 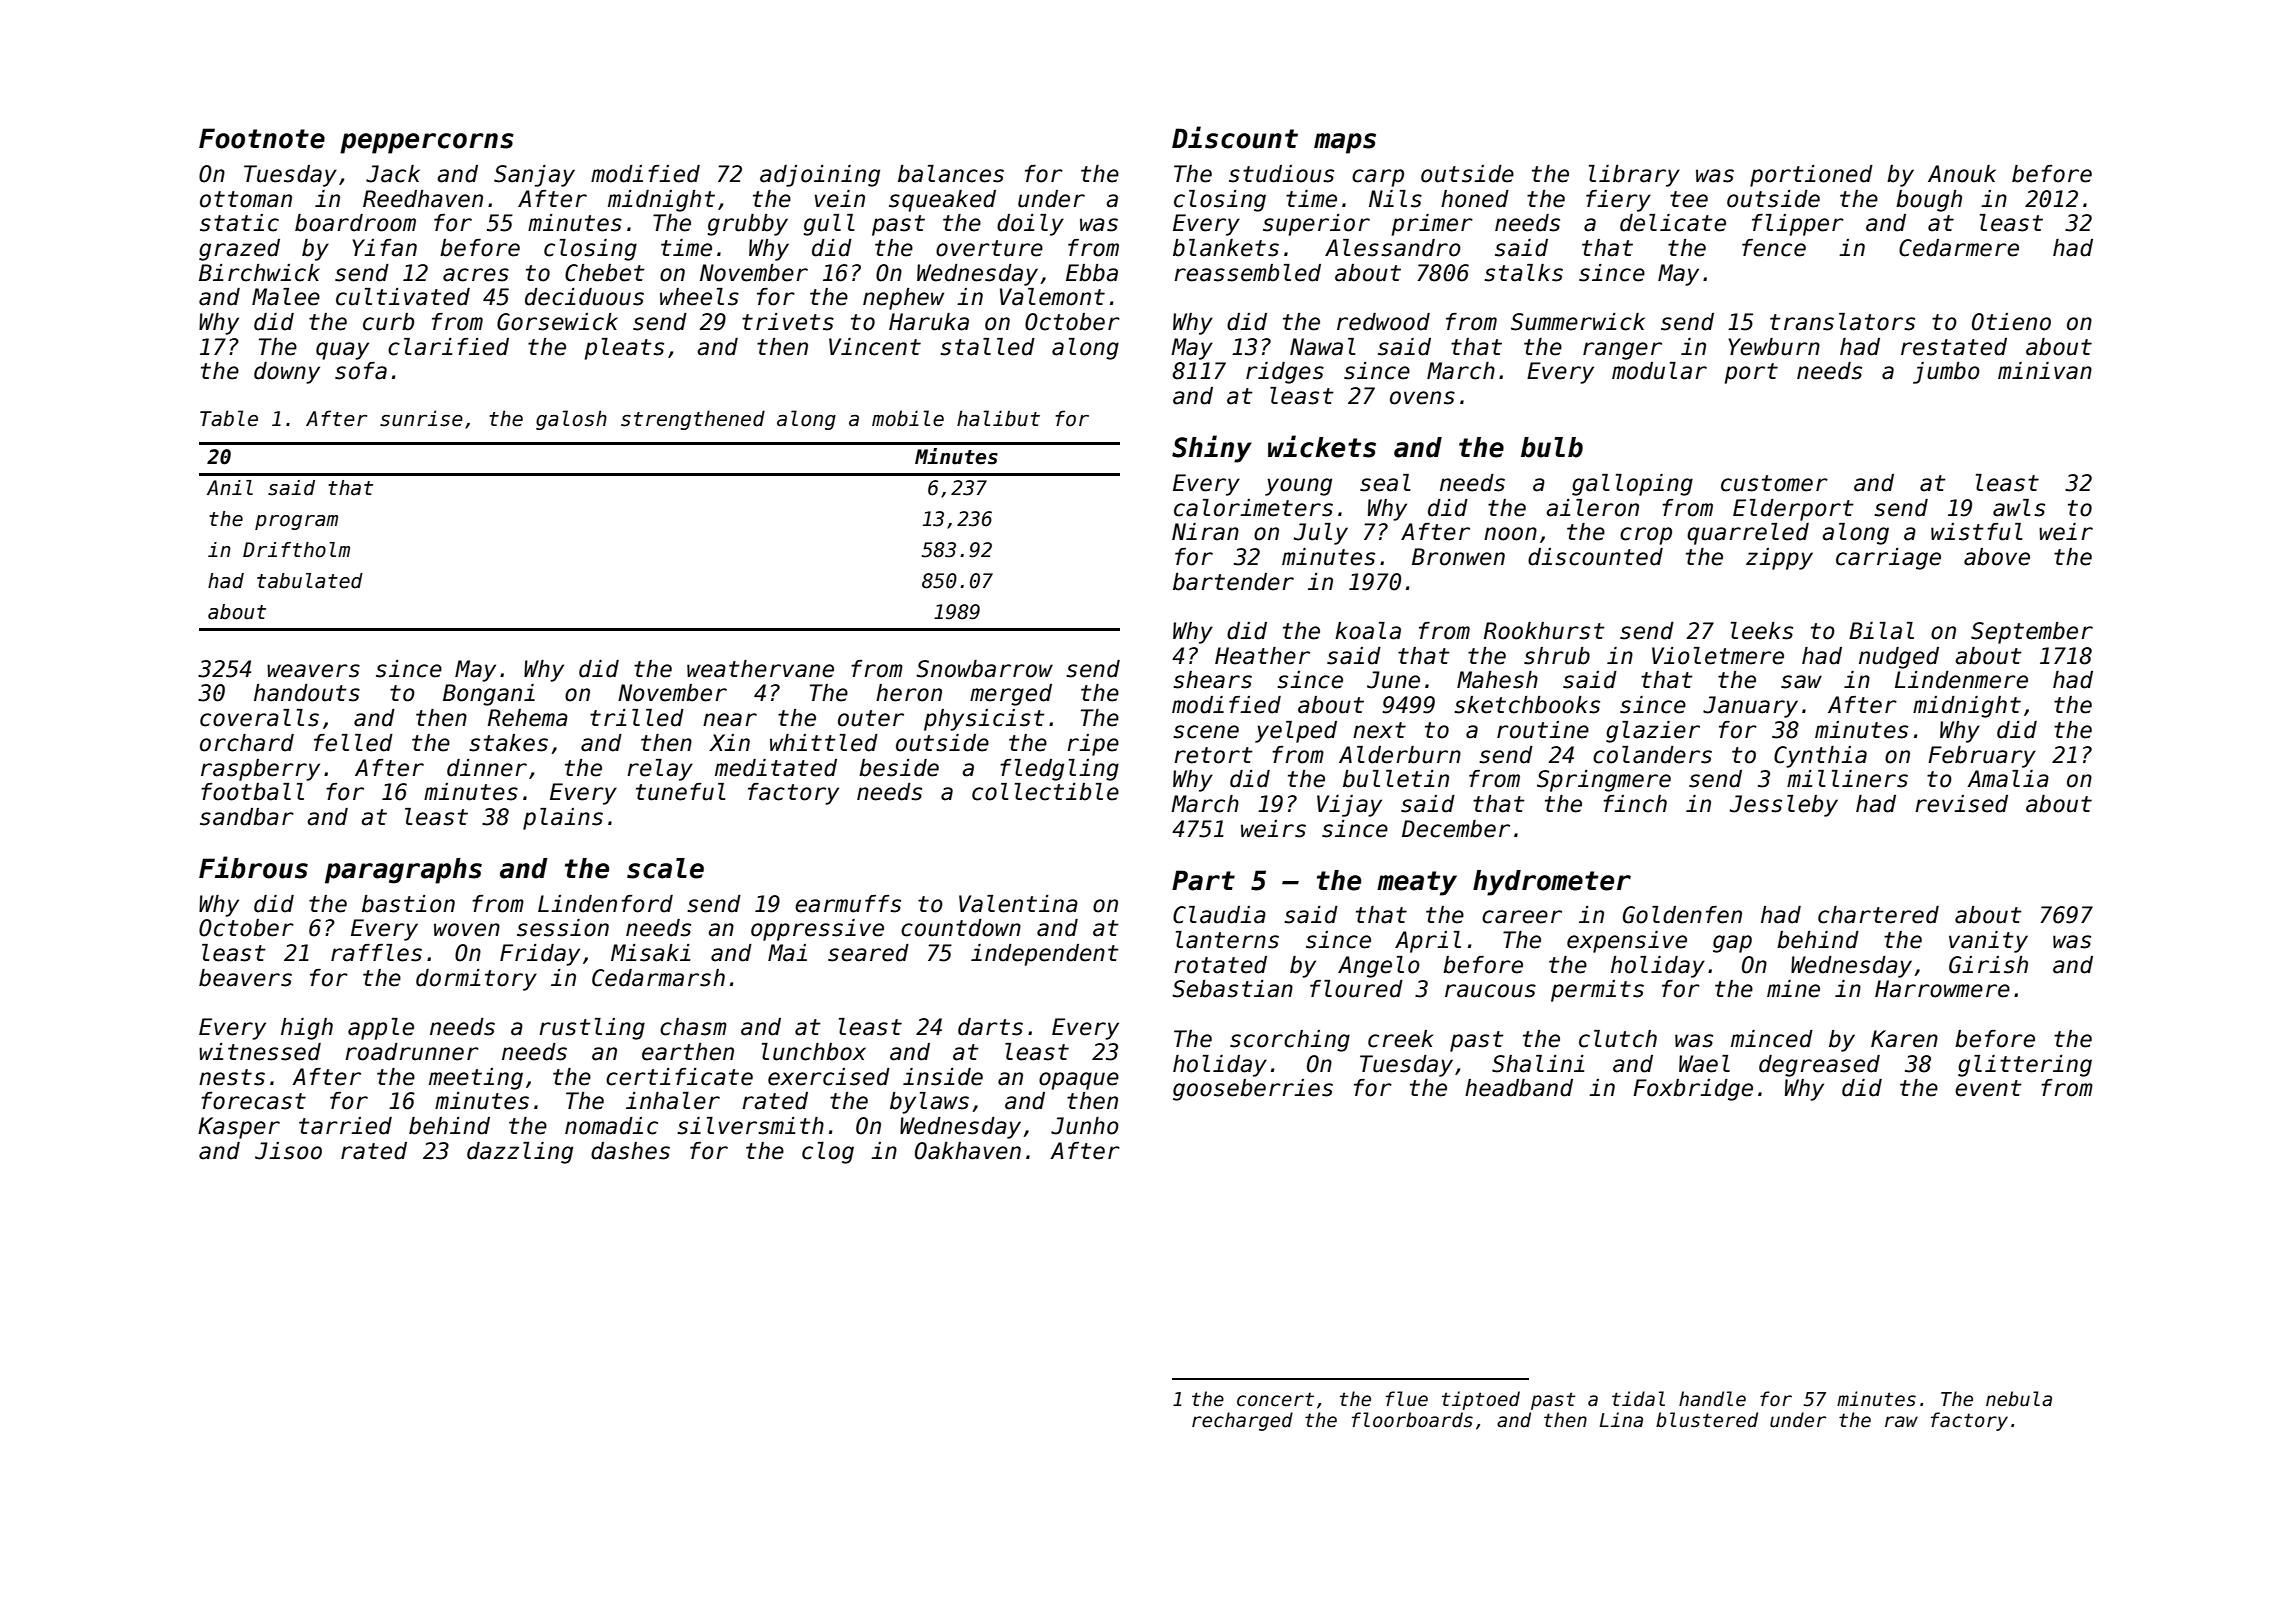 What do you see at coordinates (630, 1151) in the screenshot?
I see `dashes` at bounding box center [630, 1151].
